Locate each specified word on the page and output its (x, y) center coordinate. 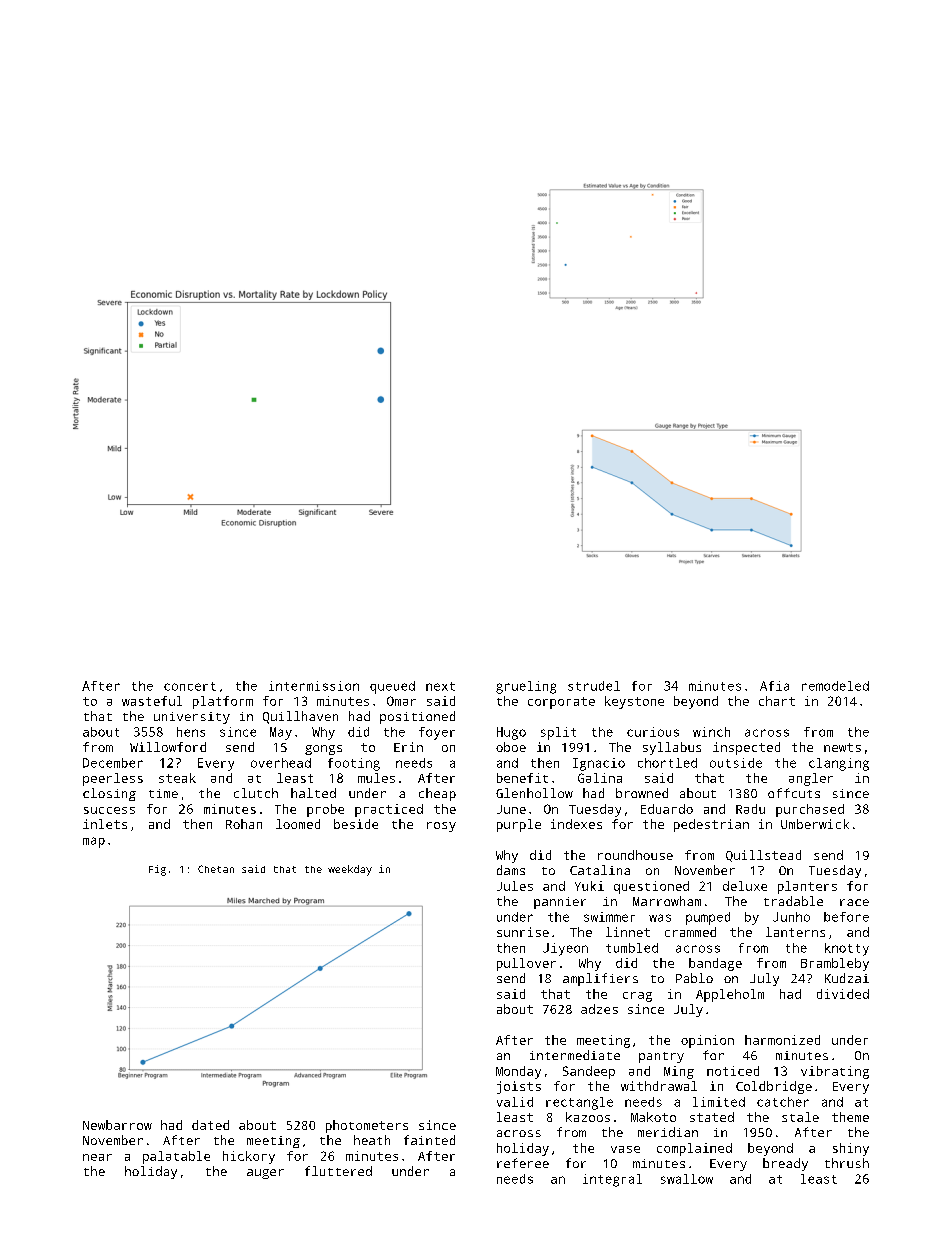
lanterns (795, 932)
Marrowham (667, 901)
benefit (522, 778)
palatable (176, 1157)
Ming (679, 1072)
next (440, 686)
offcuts (794, 793)
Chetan (216, 869)
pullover (526, 964)
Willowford (168, 747)
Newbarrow (117, 1125)
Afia (774, 686)
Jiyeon (565, 949)
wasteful (152, 701)
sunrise (523, 932)
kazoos (588, 1117)
